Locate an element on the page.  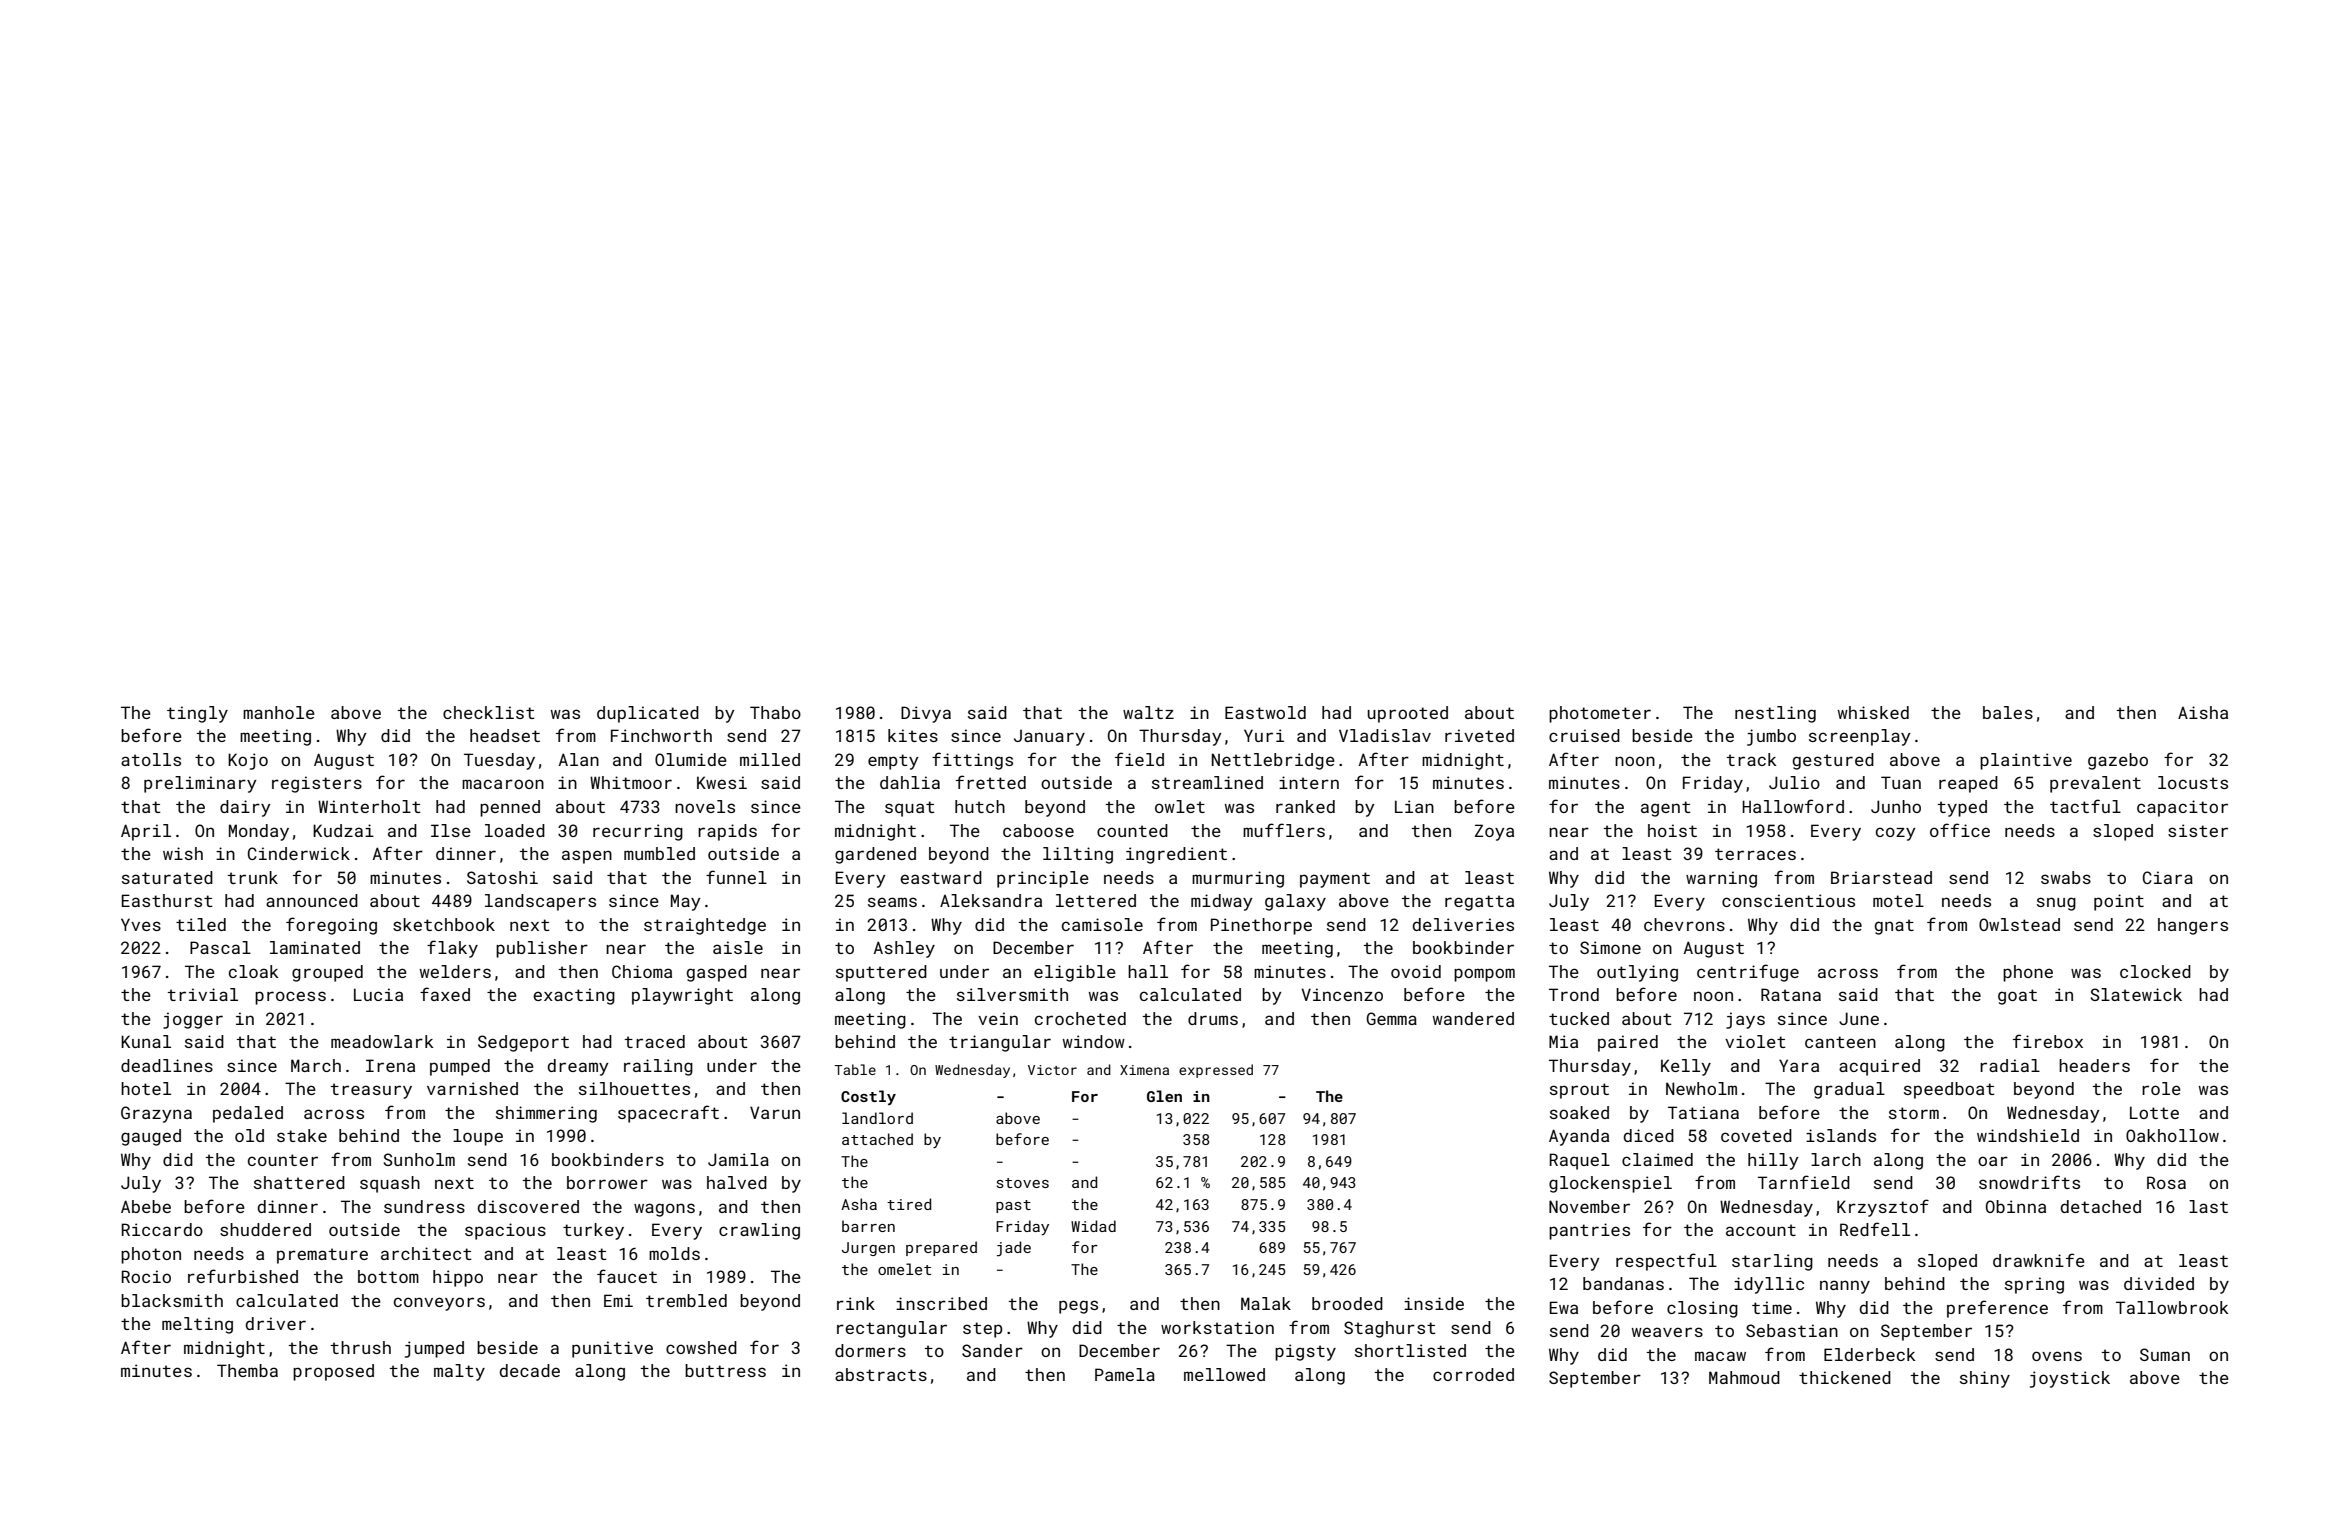
halved is located at coordinates (737, 1182).
